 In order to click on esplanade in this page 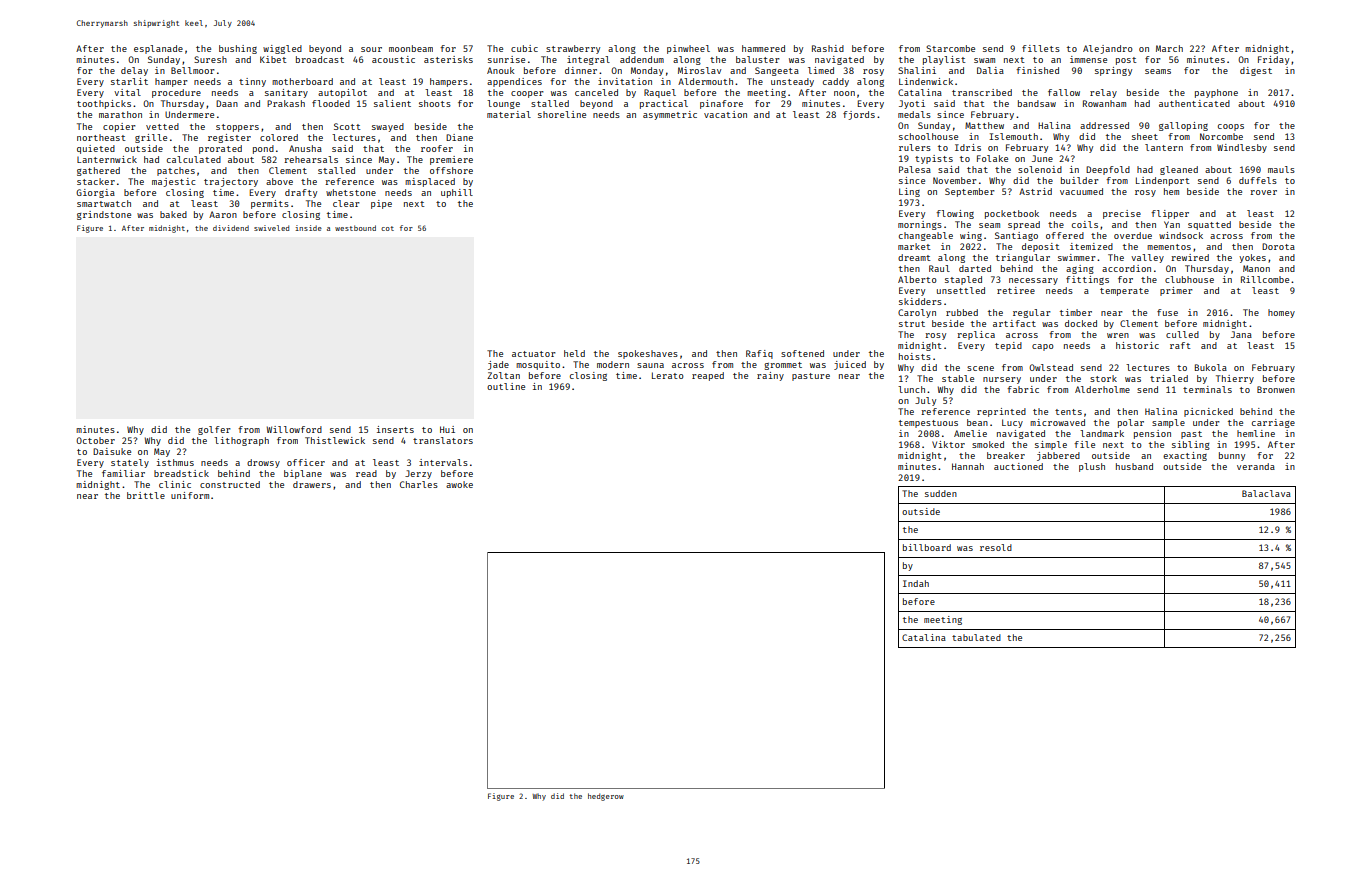, I will do `click(158, 49)`.
